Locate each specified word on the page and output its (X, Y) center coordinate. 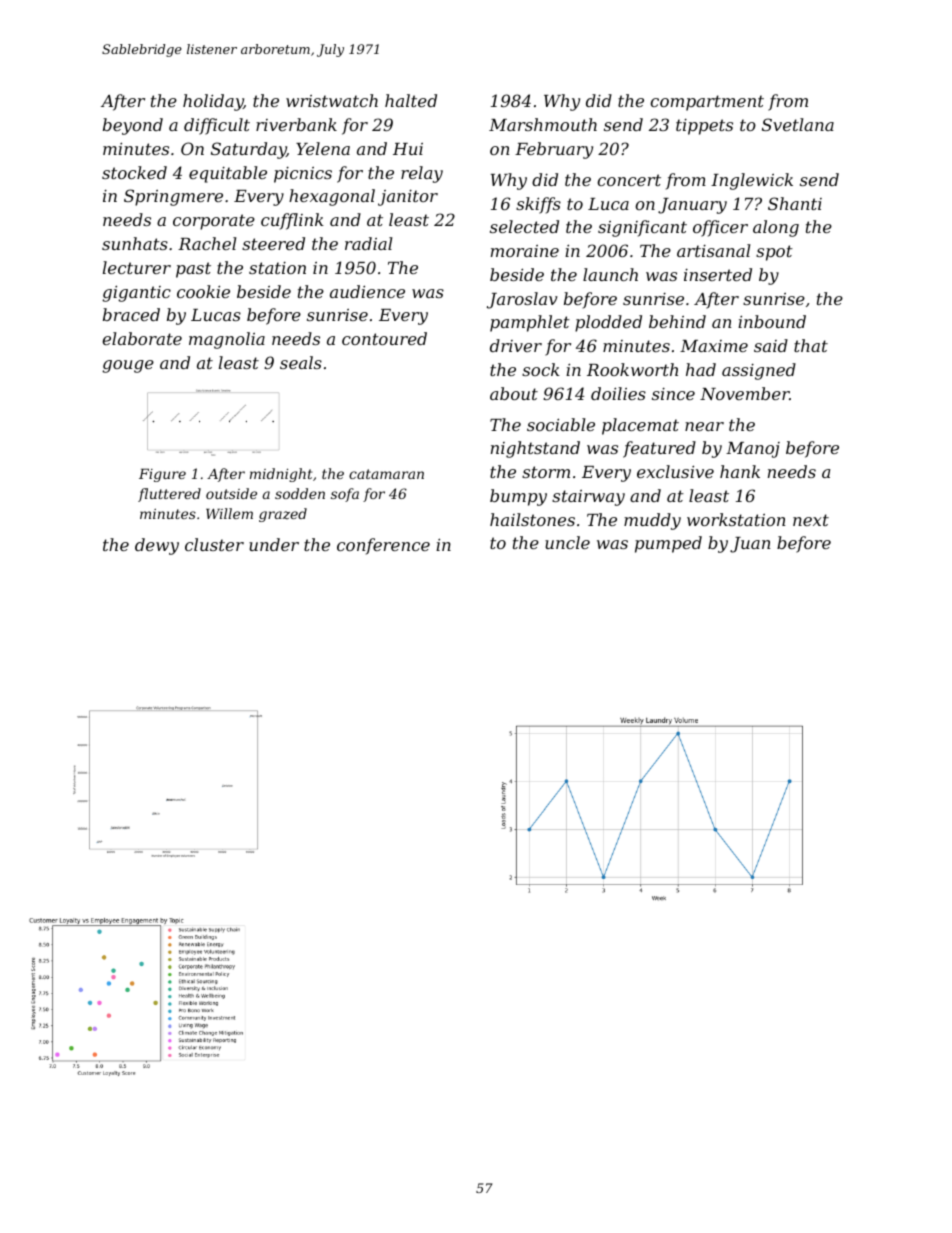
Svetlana (798, 124)
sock (541, 369)
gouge (128, 366)
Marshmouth (543, 124)
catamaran (386, 474)
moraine (525, 251)
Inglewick (752, 181)
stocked (134, 172)
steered (273, 243)
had (701, 369)
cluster (214, 544)
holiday (213, 102)
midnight (281, 475)
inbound (772, 321)
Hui (408, 149)
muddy (652, 521)
